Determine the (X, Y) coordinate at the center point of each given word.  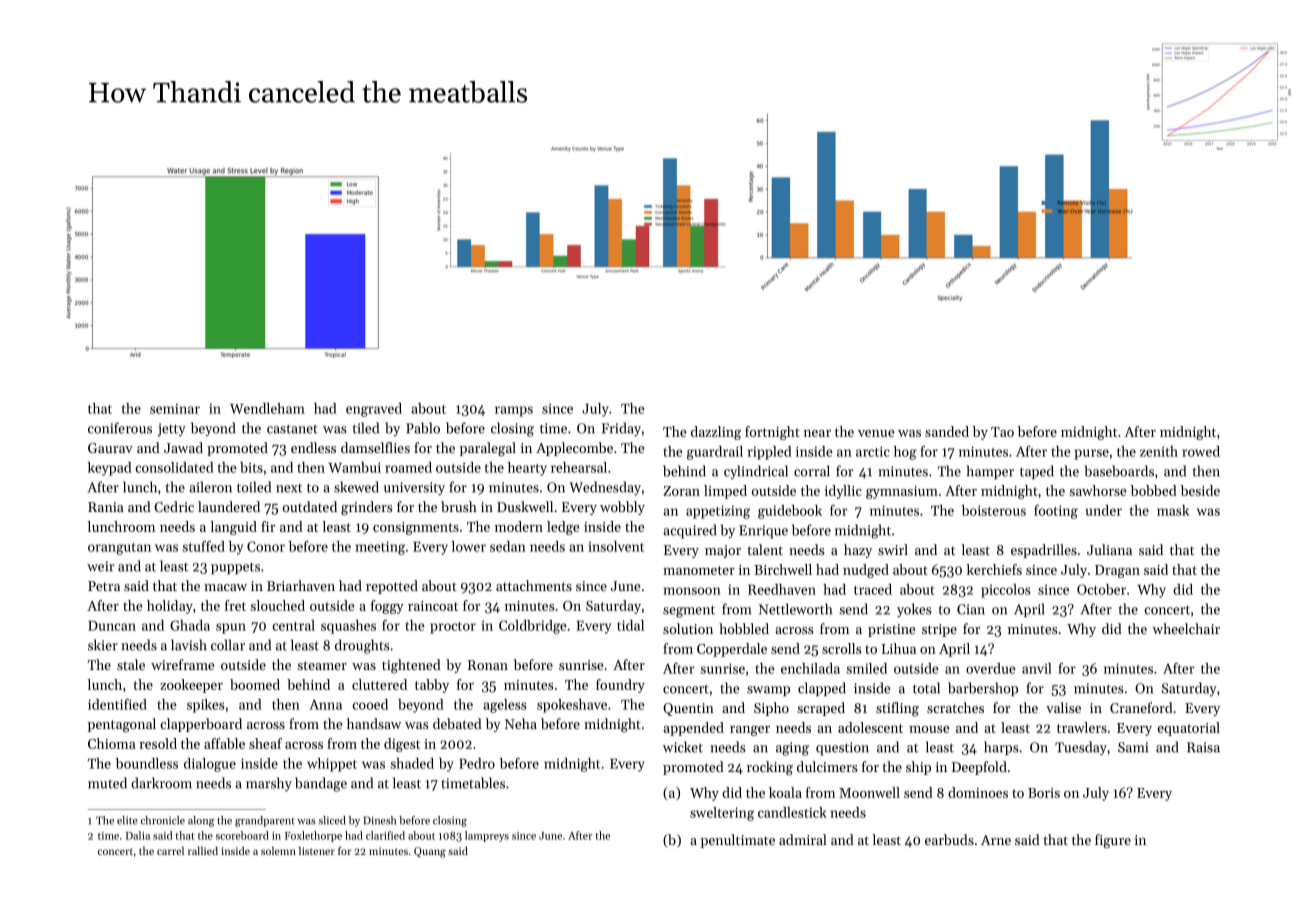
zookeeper (191, 686)
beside (1200, 490)
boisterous (994, 510)
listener (317, 850)
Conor (266, 546)
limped (725, 492)
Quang (430, 852)
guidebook (790, 512)
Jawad (183, 447)
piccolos (1006, 591)
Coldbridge (533, 627)
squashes (348, 627)
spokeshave (572, 706)
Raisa (1203, 747)
